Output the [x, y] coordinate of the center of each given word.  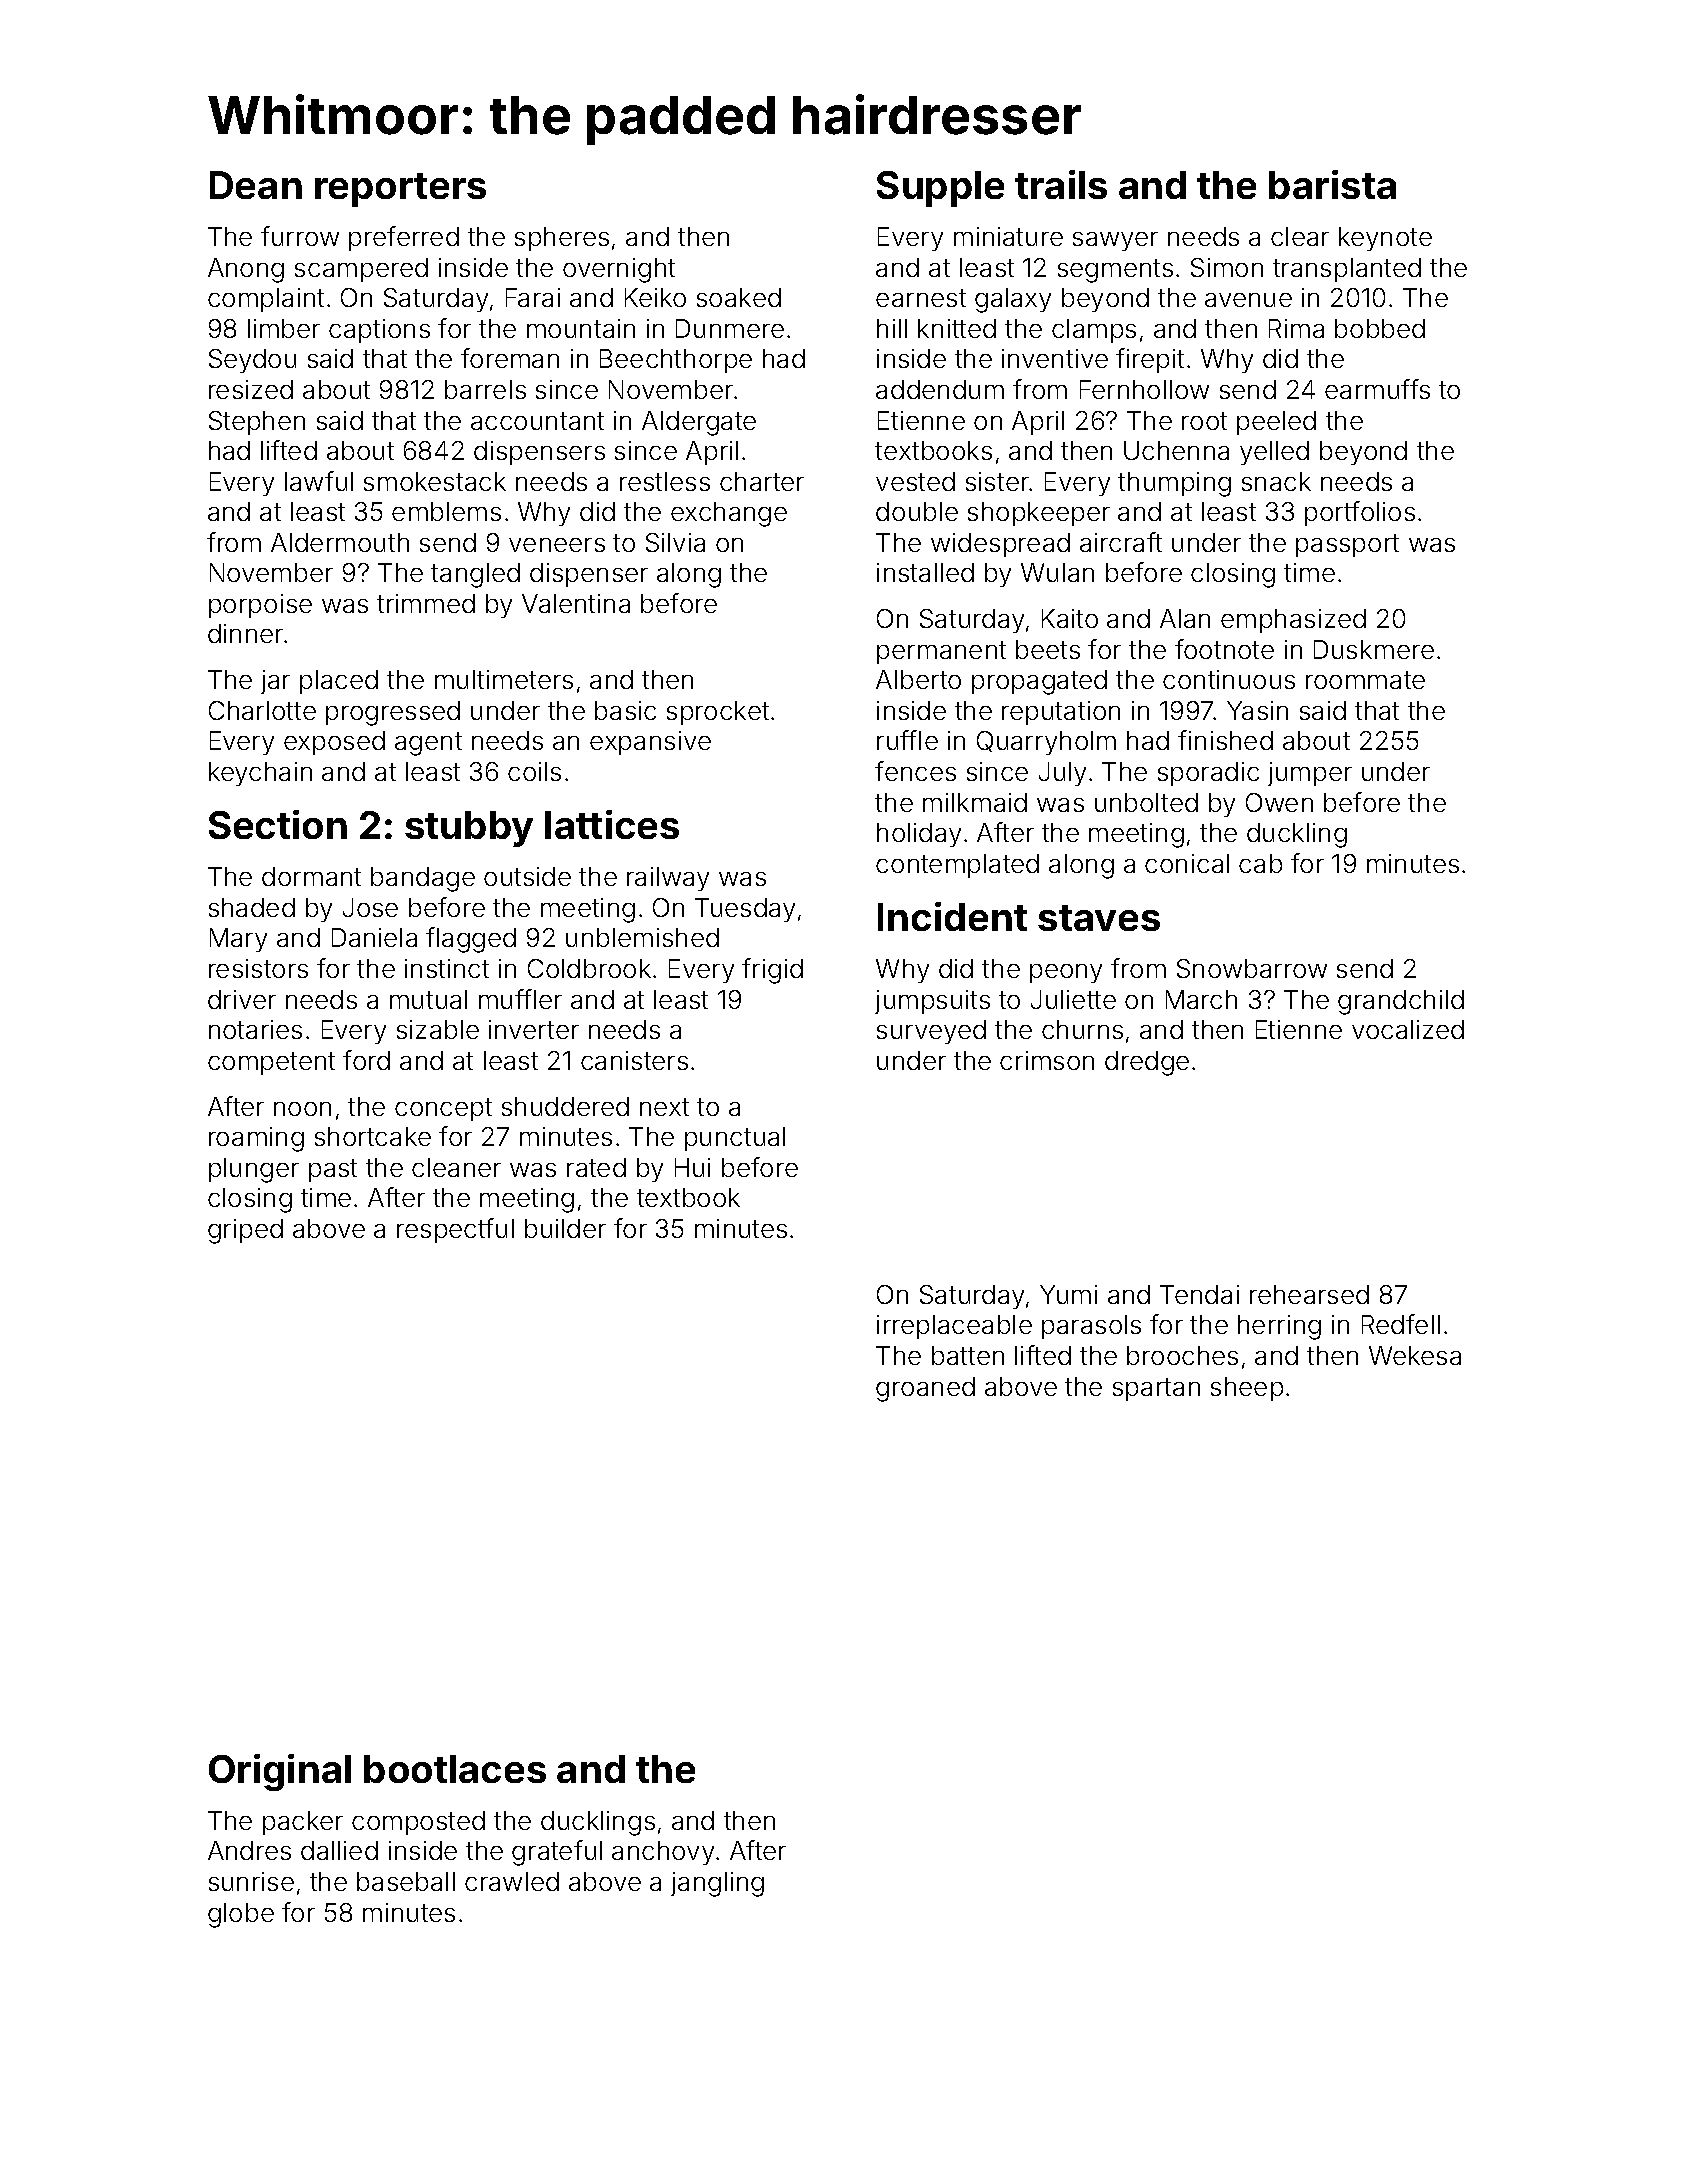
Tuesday [745, 910]
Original [280, 1772]
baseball [406, 1881]
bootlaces [455, 1769]
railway [668, 879]
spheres [562, 239]
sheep [1247, 1389]
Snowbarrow [1252, 968]
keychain [260, 774]
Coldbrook [589, 968]
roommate [1365, 680]
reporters [400, 190]
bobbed [1380, 328]
